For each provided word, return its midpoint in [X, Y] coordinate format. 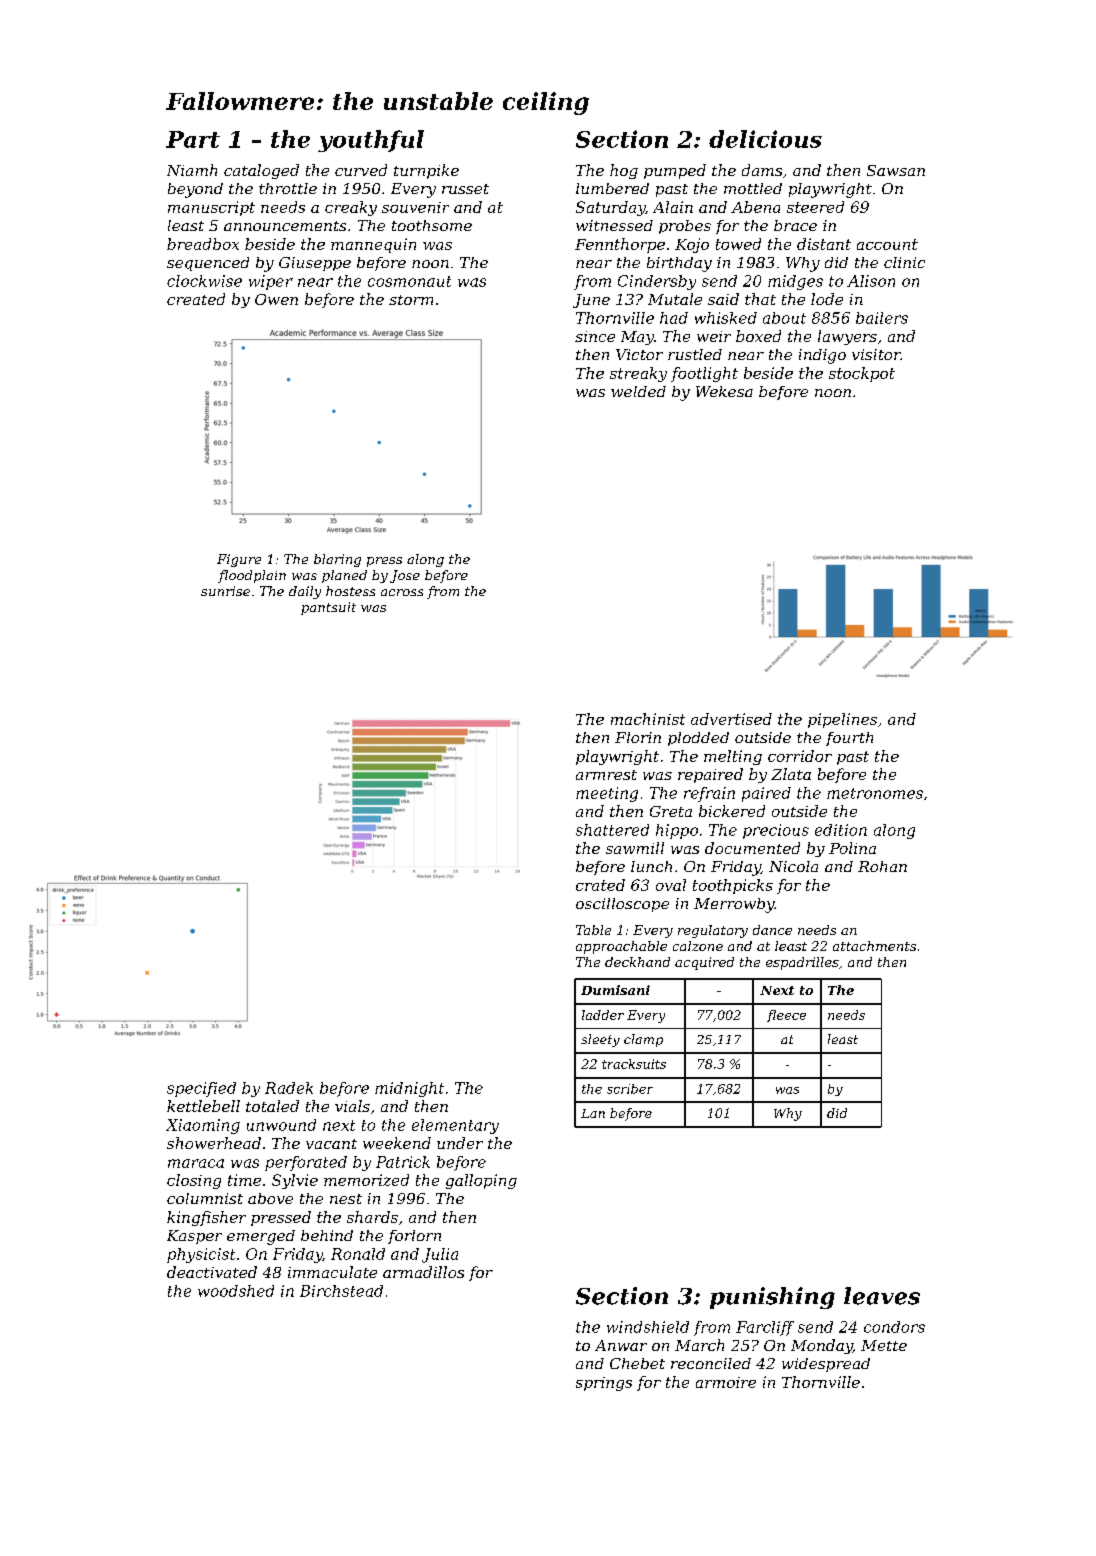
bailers [882, 318]
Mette [884, 1345]
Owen [276, 299]
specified [201, 1089]
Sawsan [896, 170]
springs [604, 1384]
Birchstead [341, 1291]
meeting [607, 794]
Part [193, 139]
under [460, 1143]
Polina [852, 848]
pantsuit [328, 608]
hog [624, 171]
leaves [882, 1296]
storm [411, 300]
